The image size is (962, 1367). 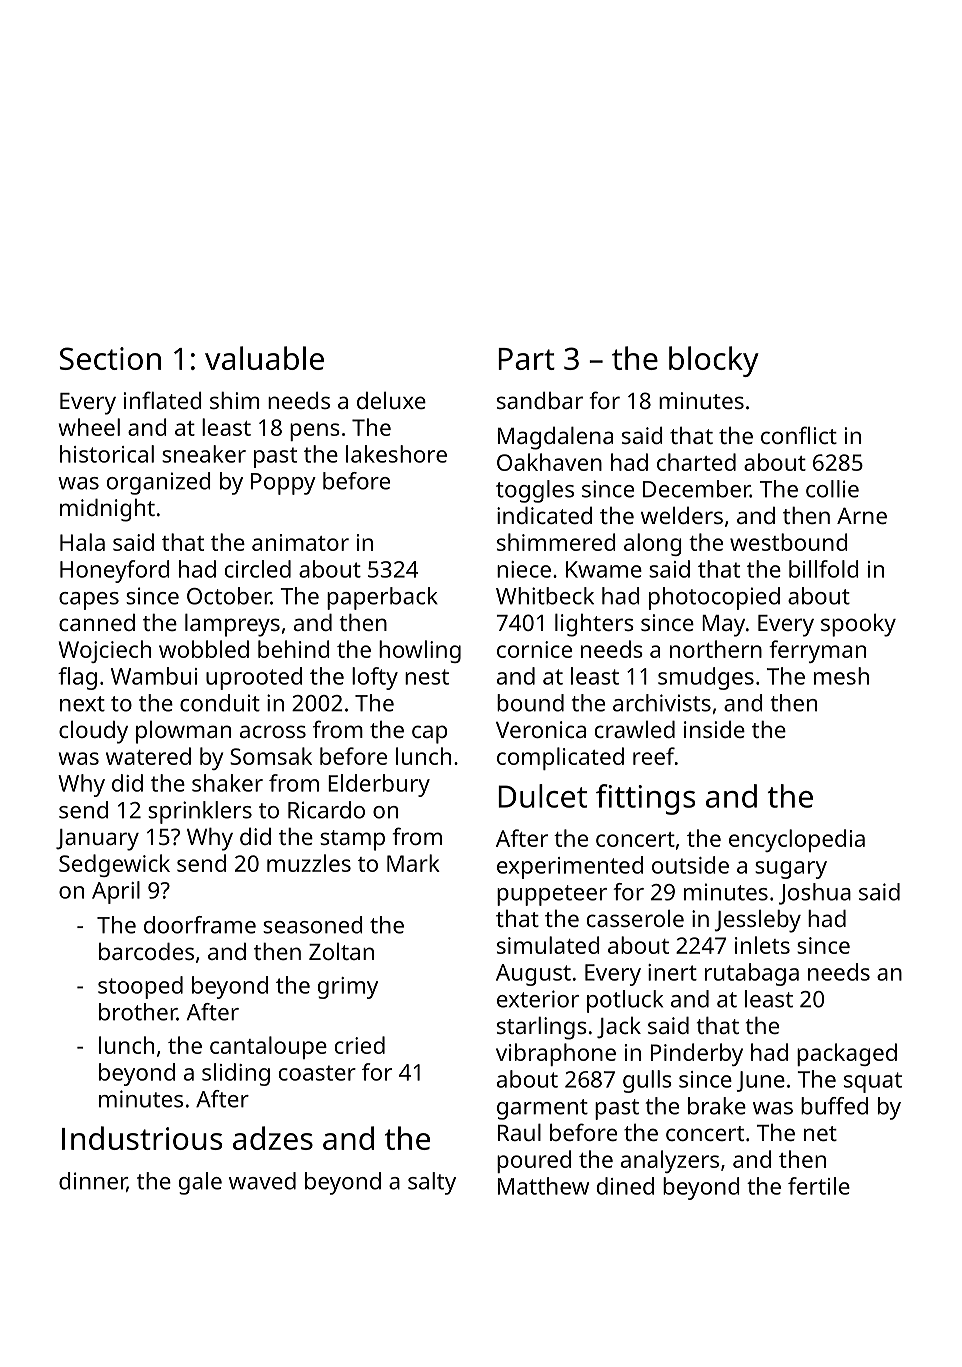 I want to click on experimented, so click(x=570, y=867).
